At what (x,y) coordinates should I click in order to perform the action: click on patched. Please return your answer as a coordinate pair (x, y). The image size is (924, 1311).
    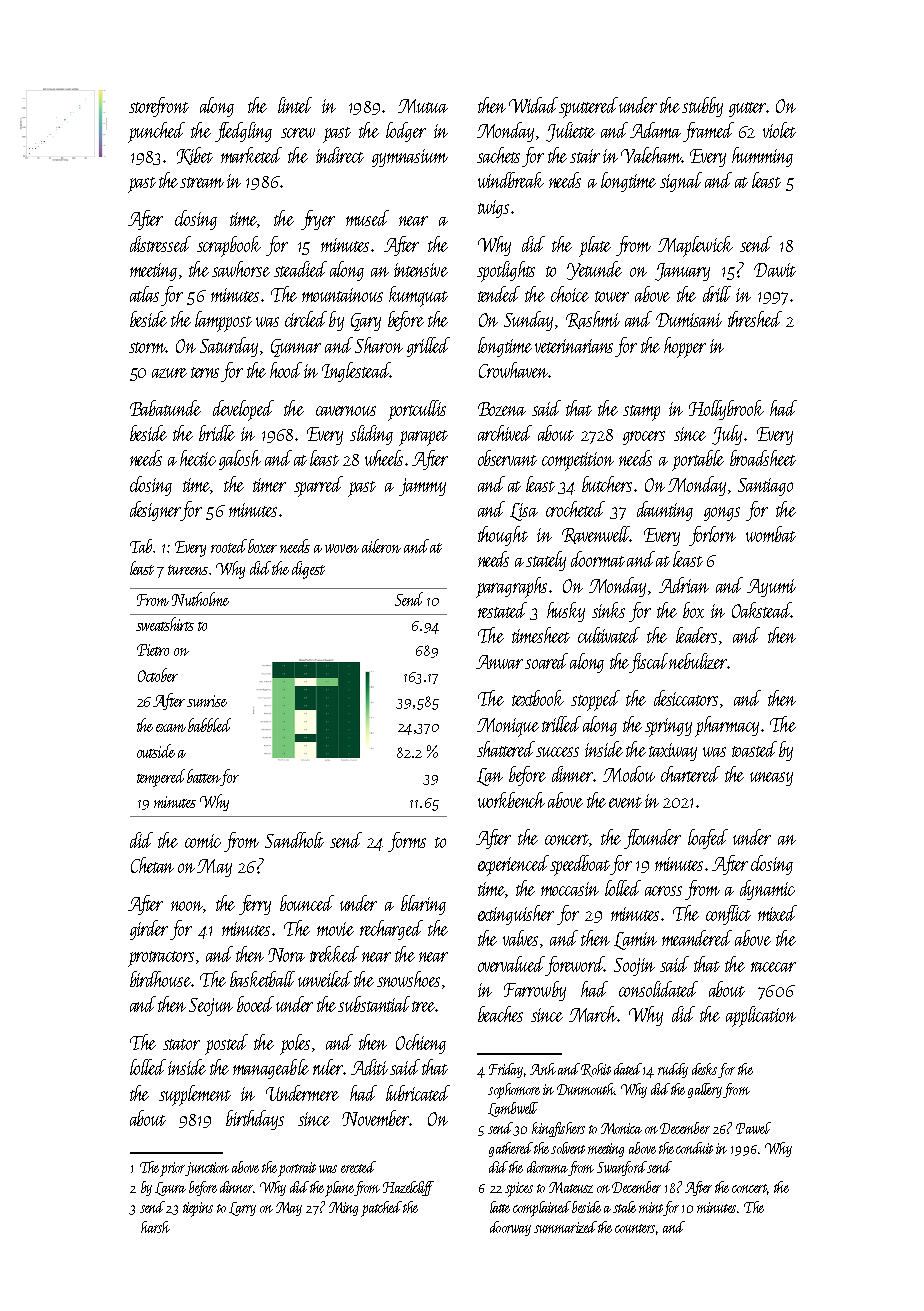
    Looking at the image, I should click on (381, 1209).
